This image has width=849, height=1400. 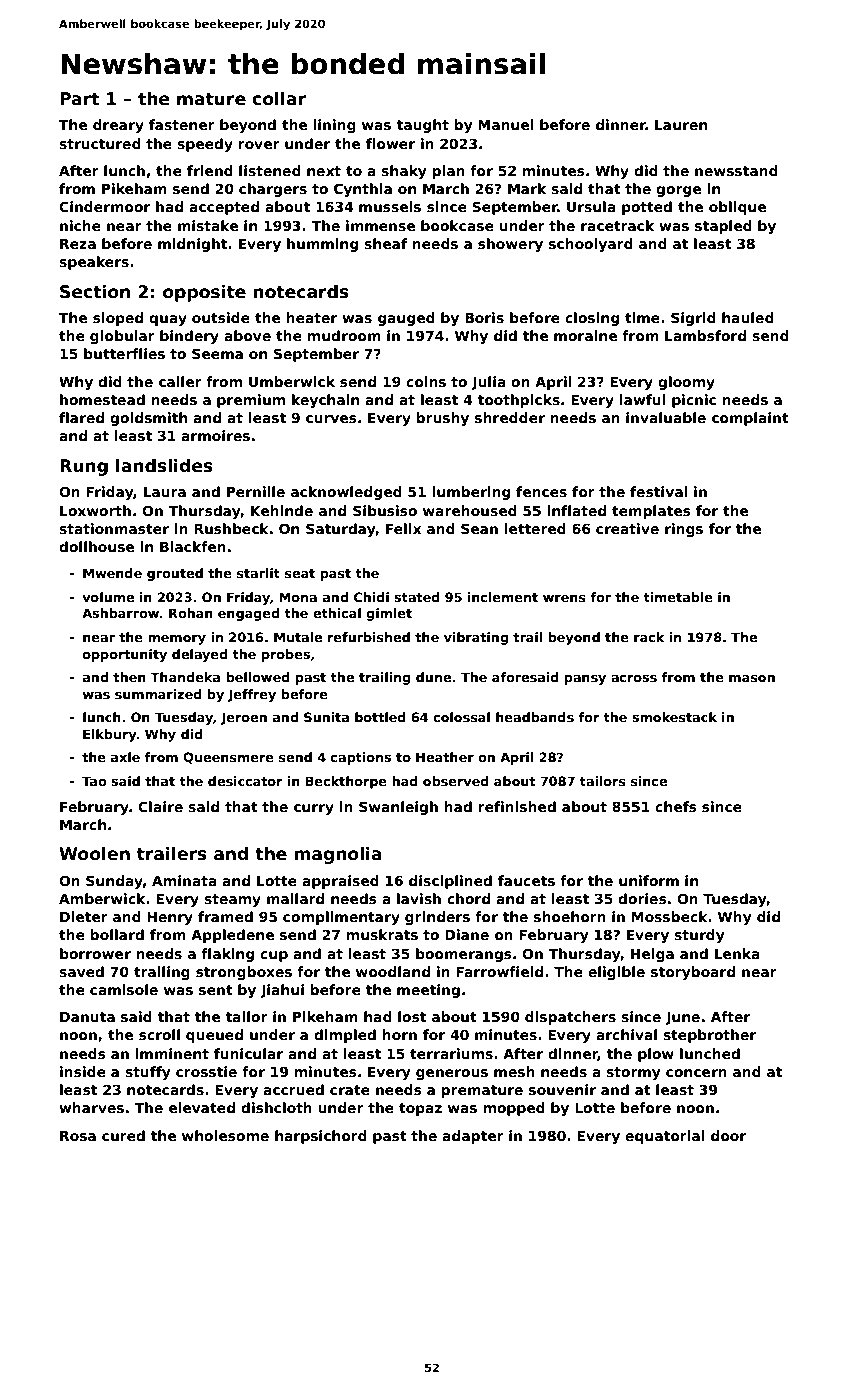 I want to click on Lenka, so click(x=737, y=953).
